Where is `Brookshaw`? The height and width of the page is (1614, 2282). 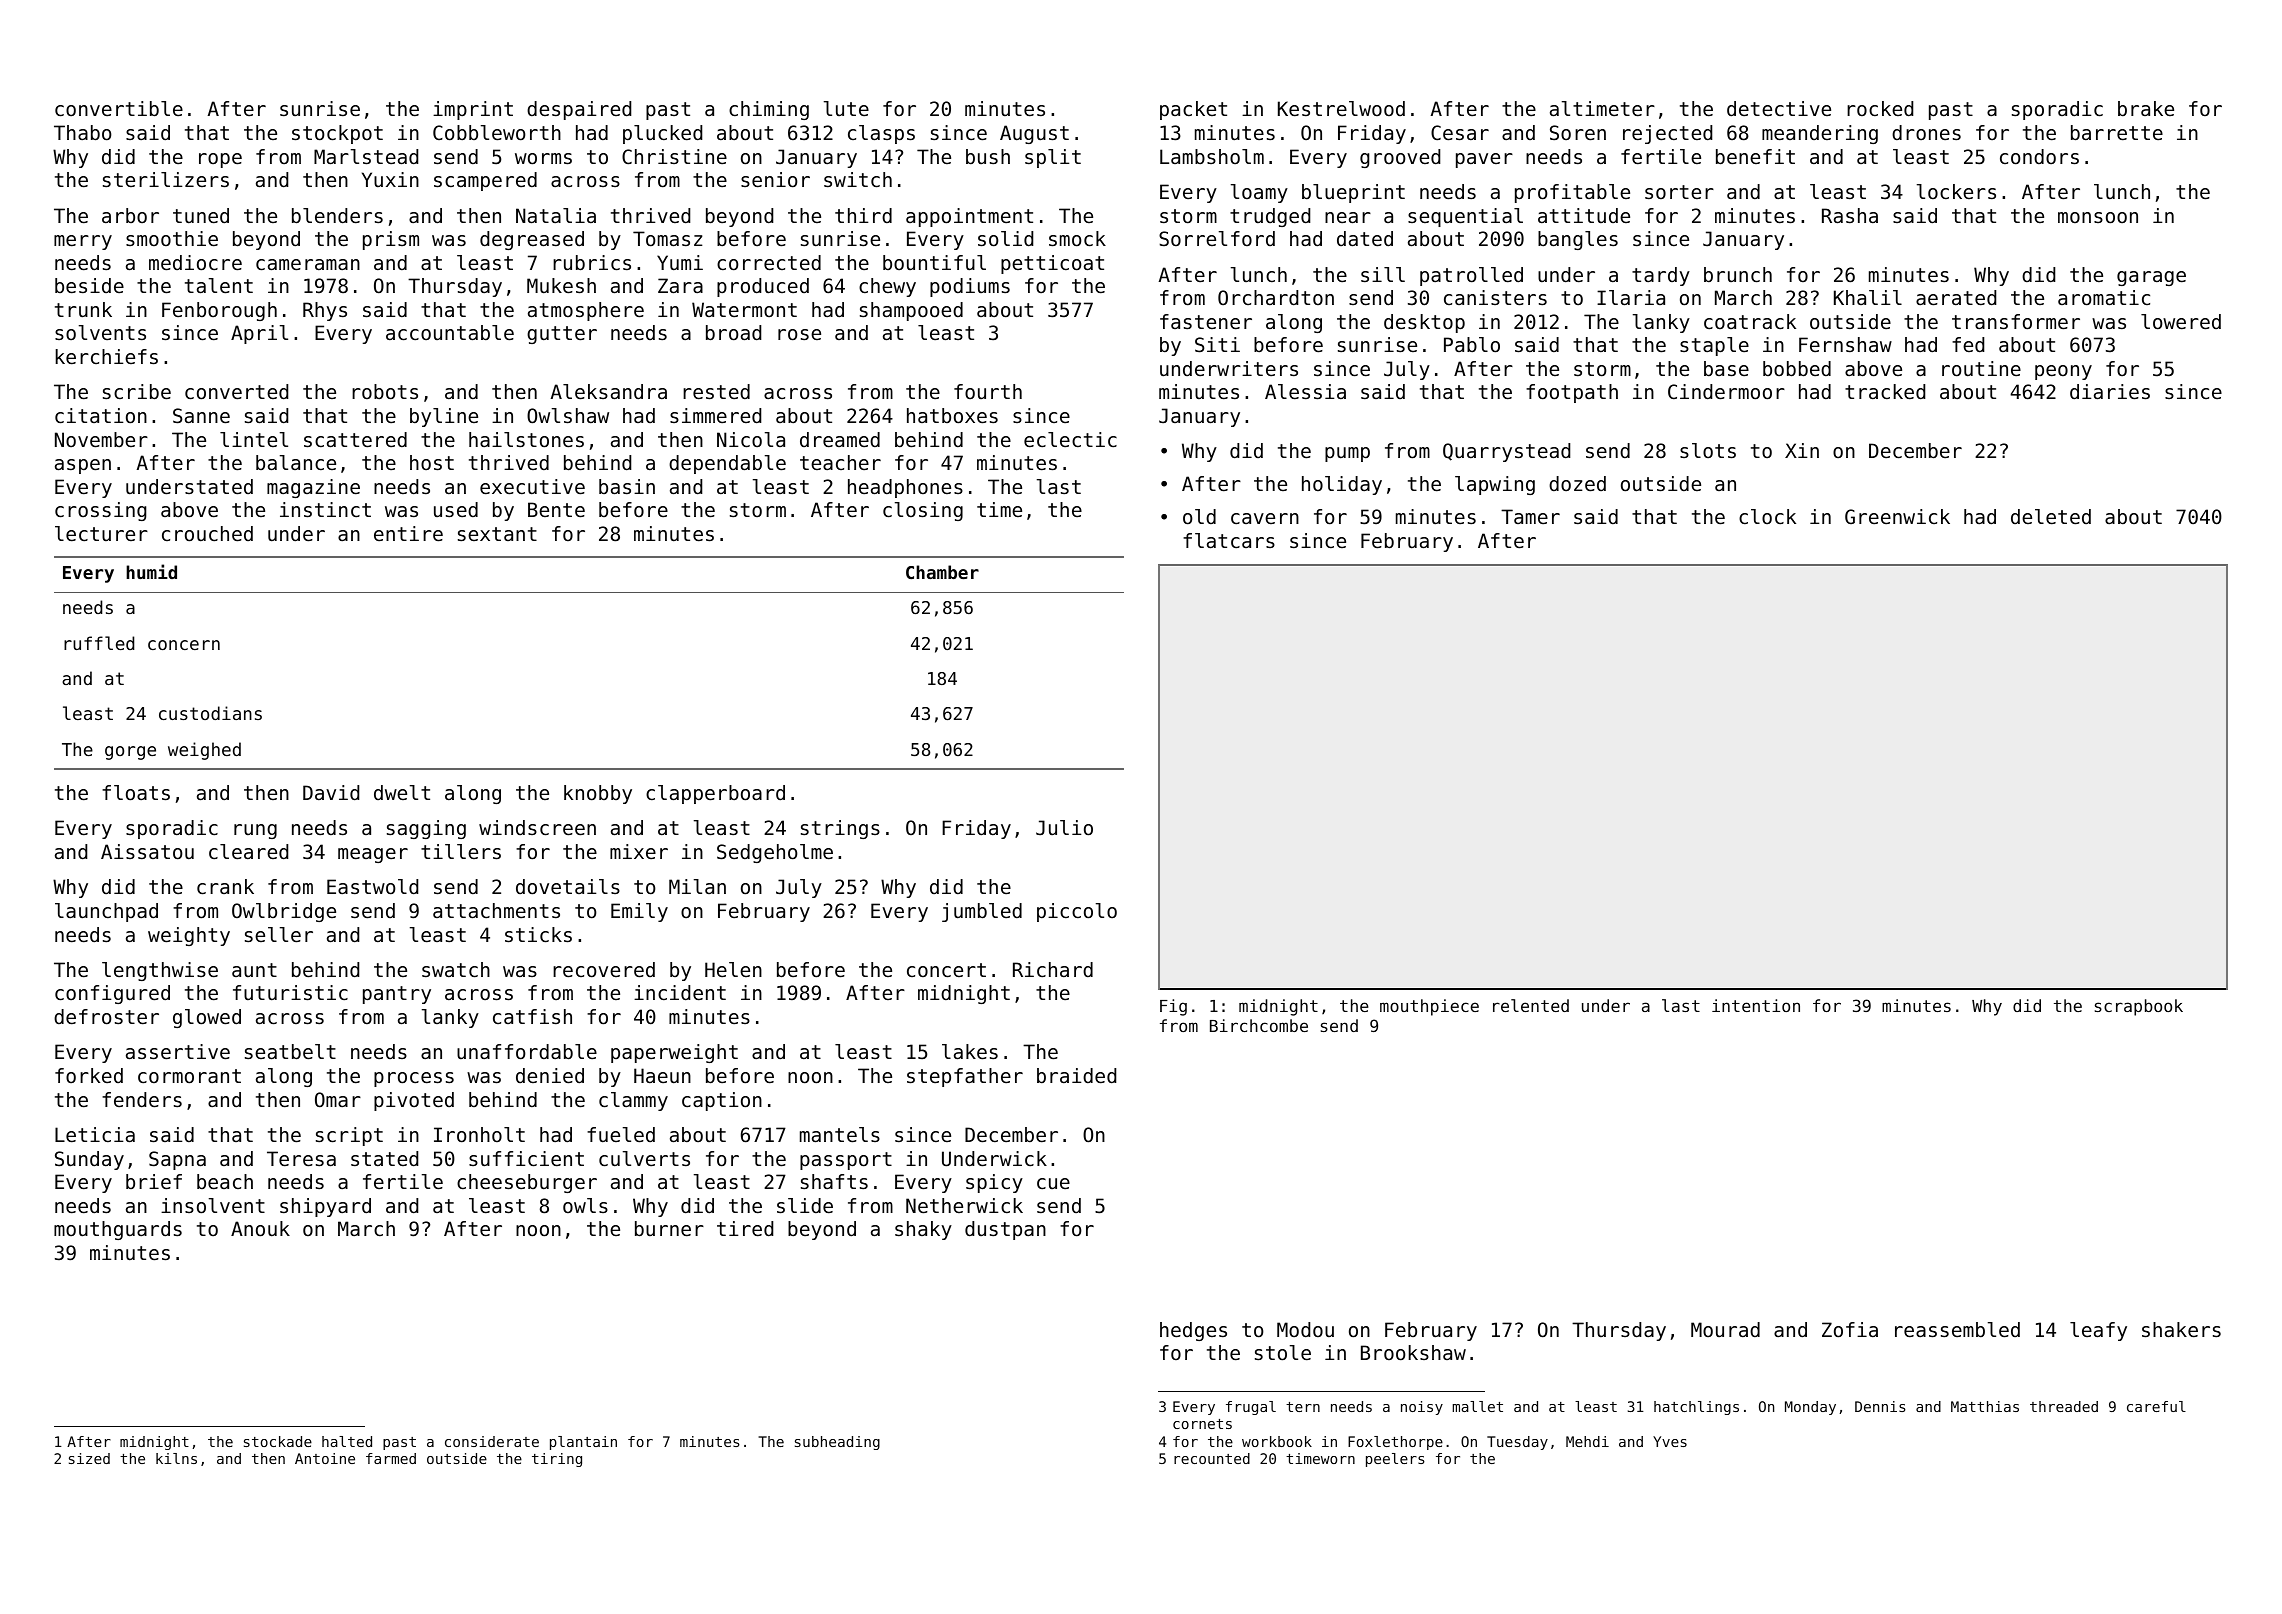
Brookshaw is located at coordinates (1413, 1353).
